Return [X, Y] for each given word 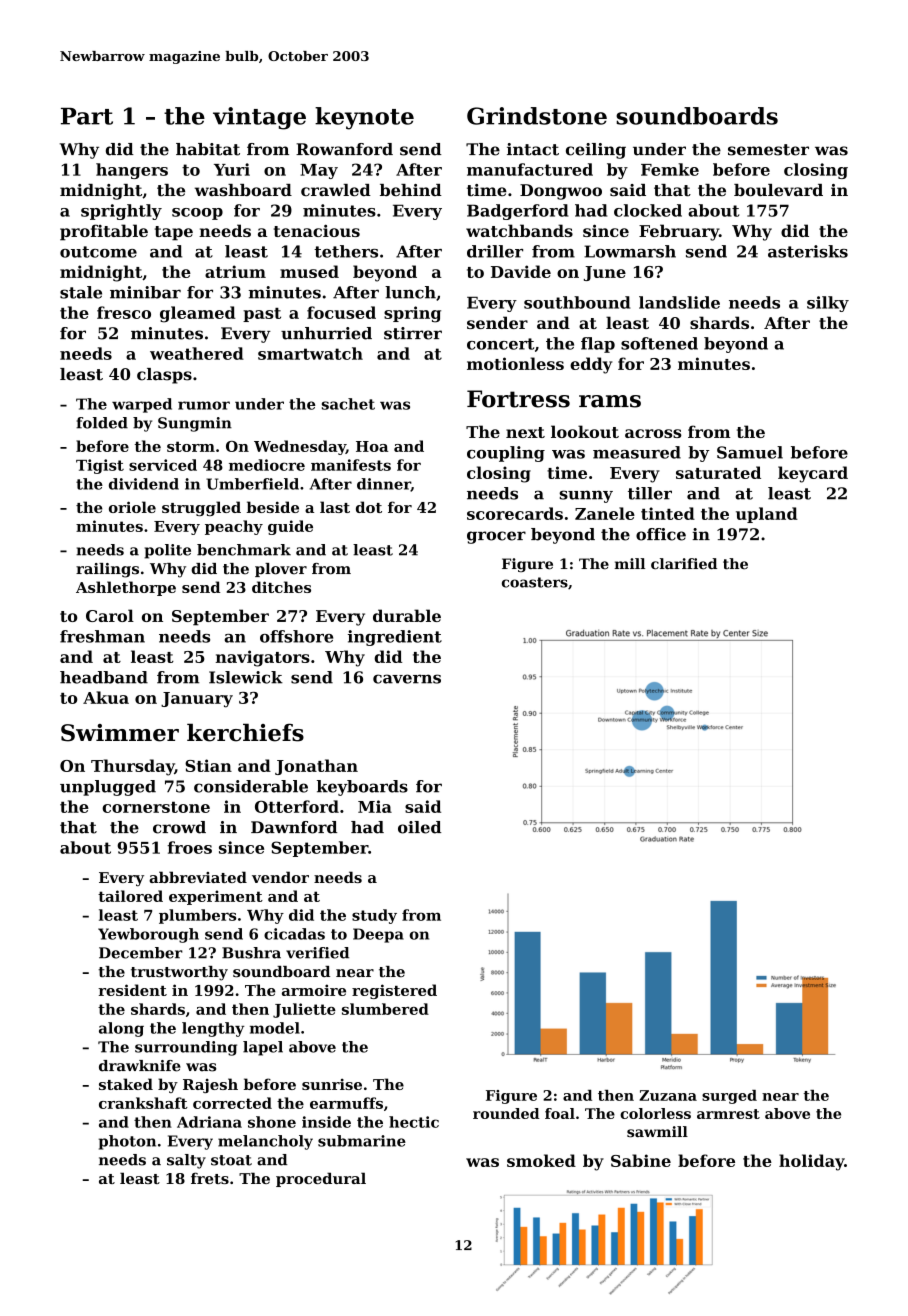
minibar [145, 292]
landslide [679, 302]
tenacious [317, 230]
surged [729, 1097]
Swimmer [120, 733]
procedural [321, 1179]
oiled [419, 827]
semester [768, 150]
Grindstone [537, 116]
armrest [728, 1114]
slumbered [385, 1009]
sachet [348, 404]
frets [210, 1178]
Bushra [251, 953]
